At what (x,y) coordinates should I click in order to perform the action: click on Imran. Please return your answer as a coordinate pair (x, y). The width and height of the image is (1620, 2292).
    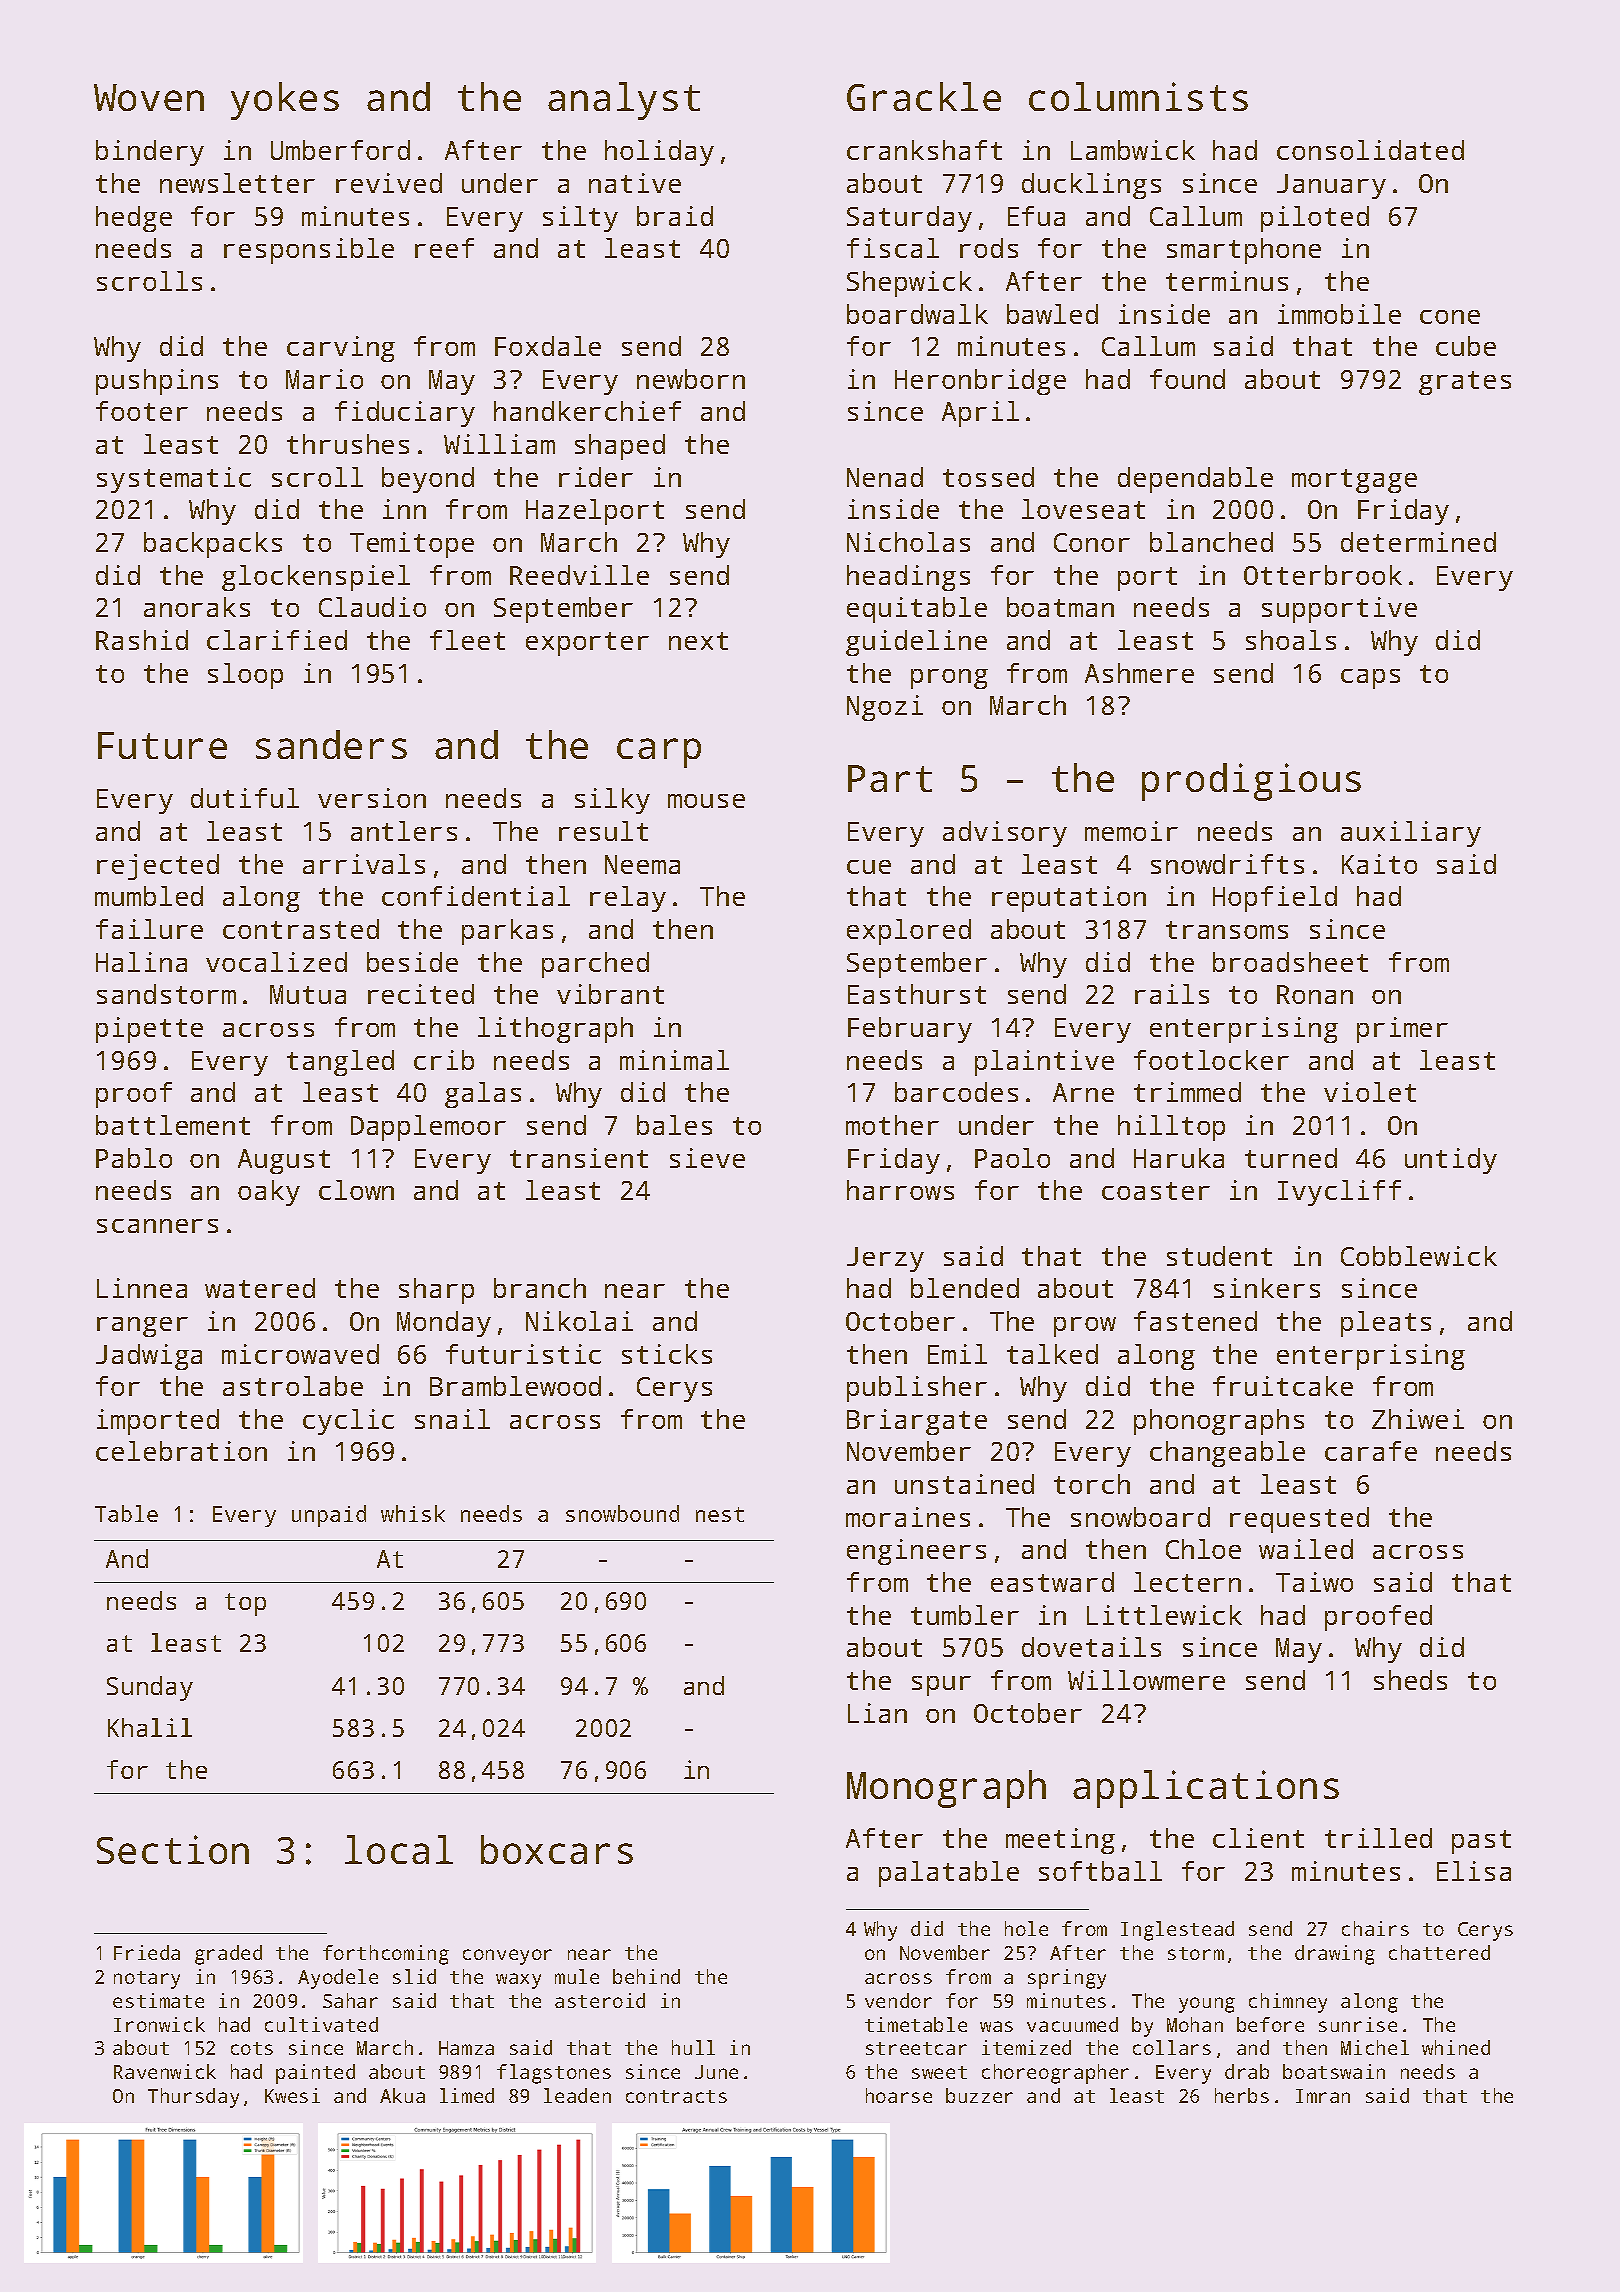
    Looking at the image, I should click on (1323, 2096).
